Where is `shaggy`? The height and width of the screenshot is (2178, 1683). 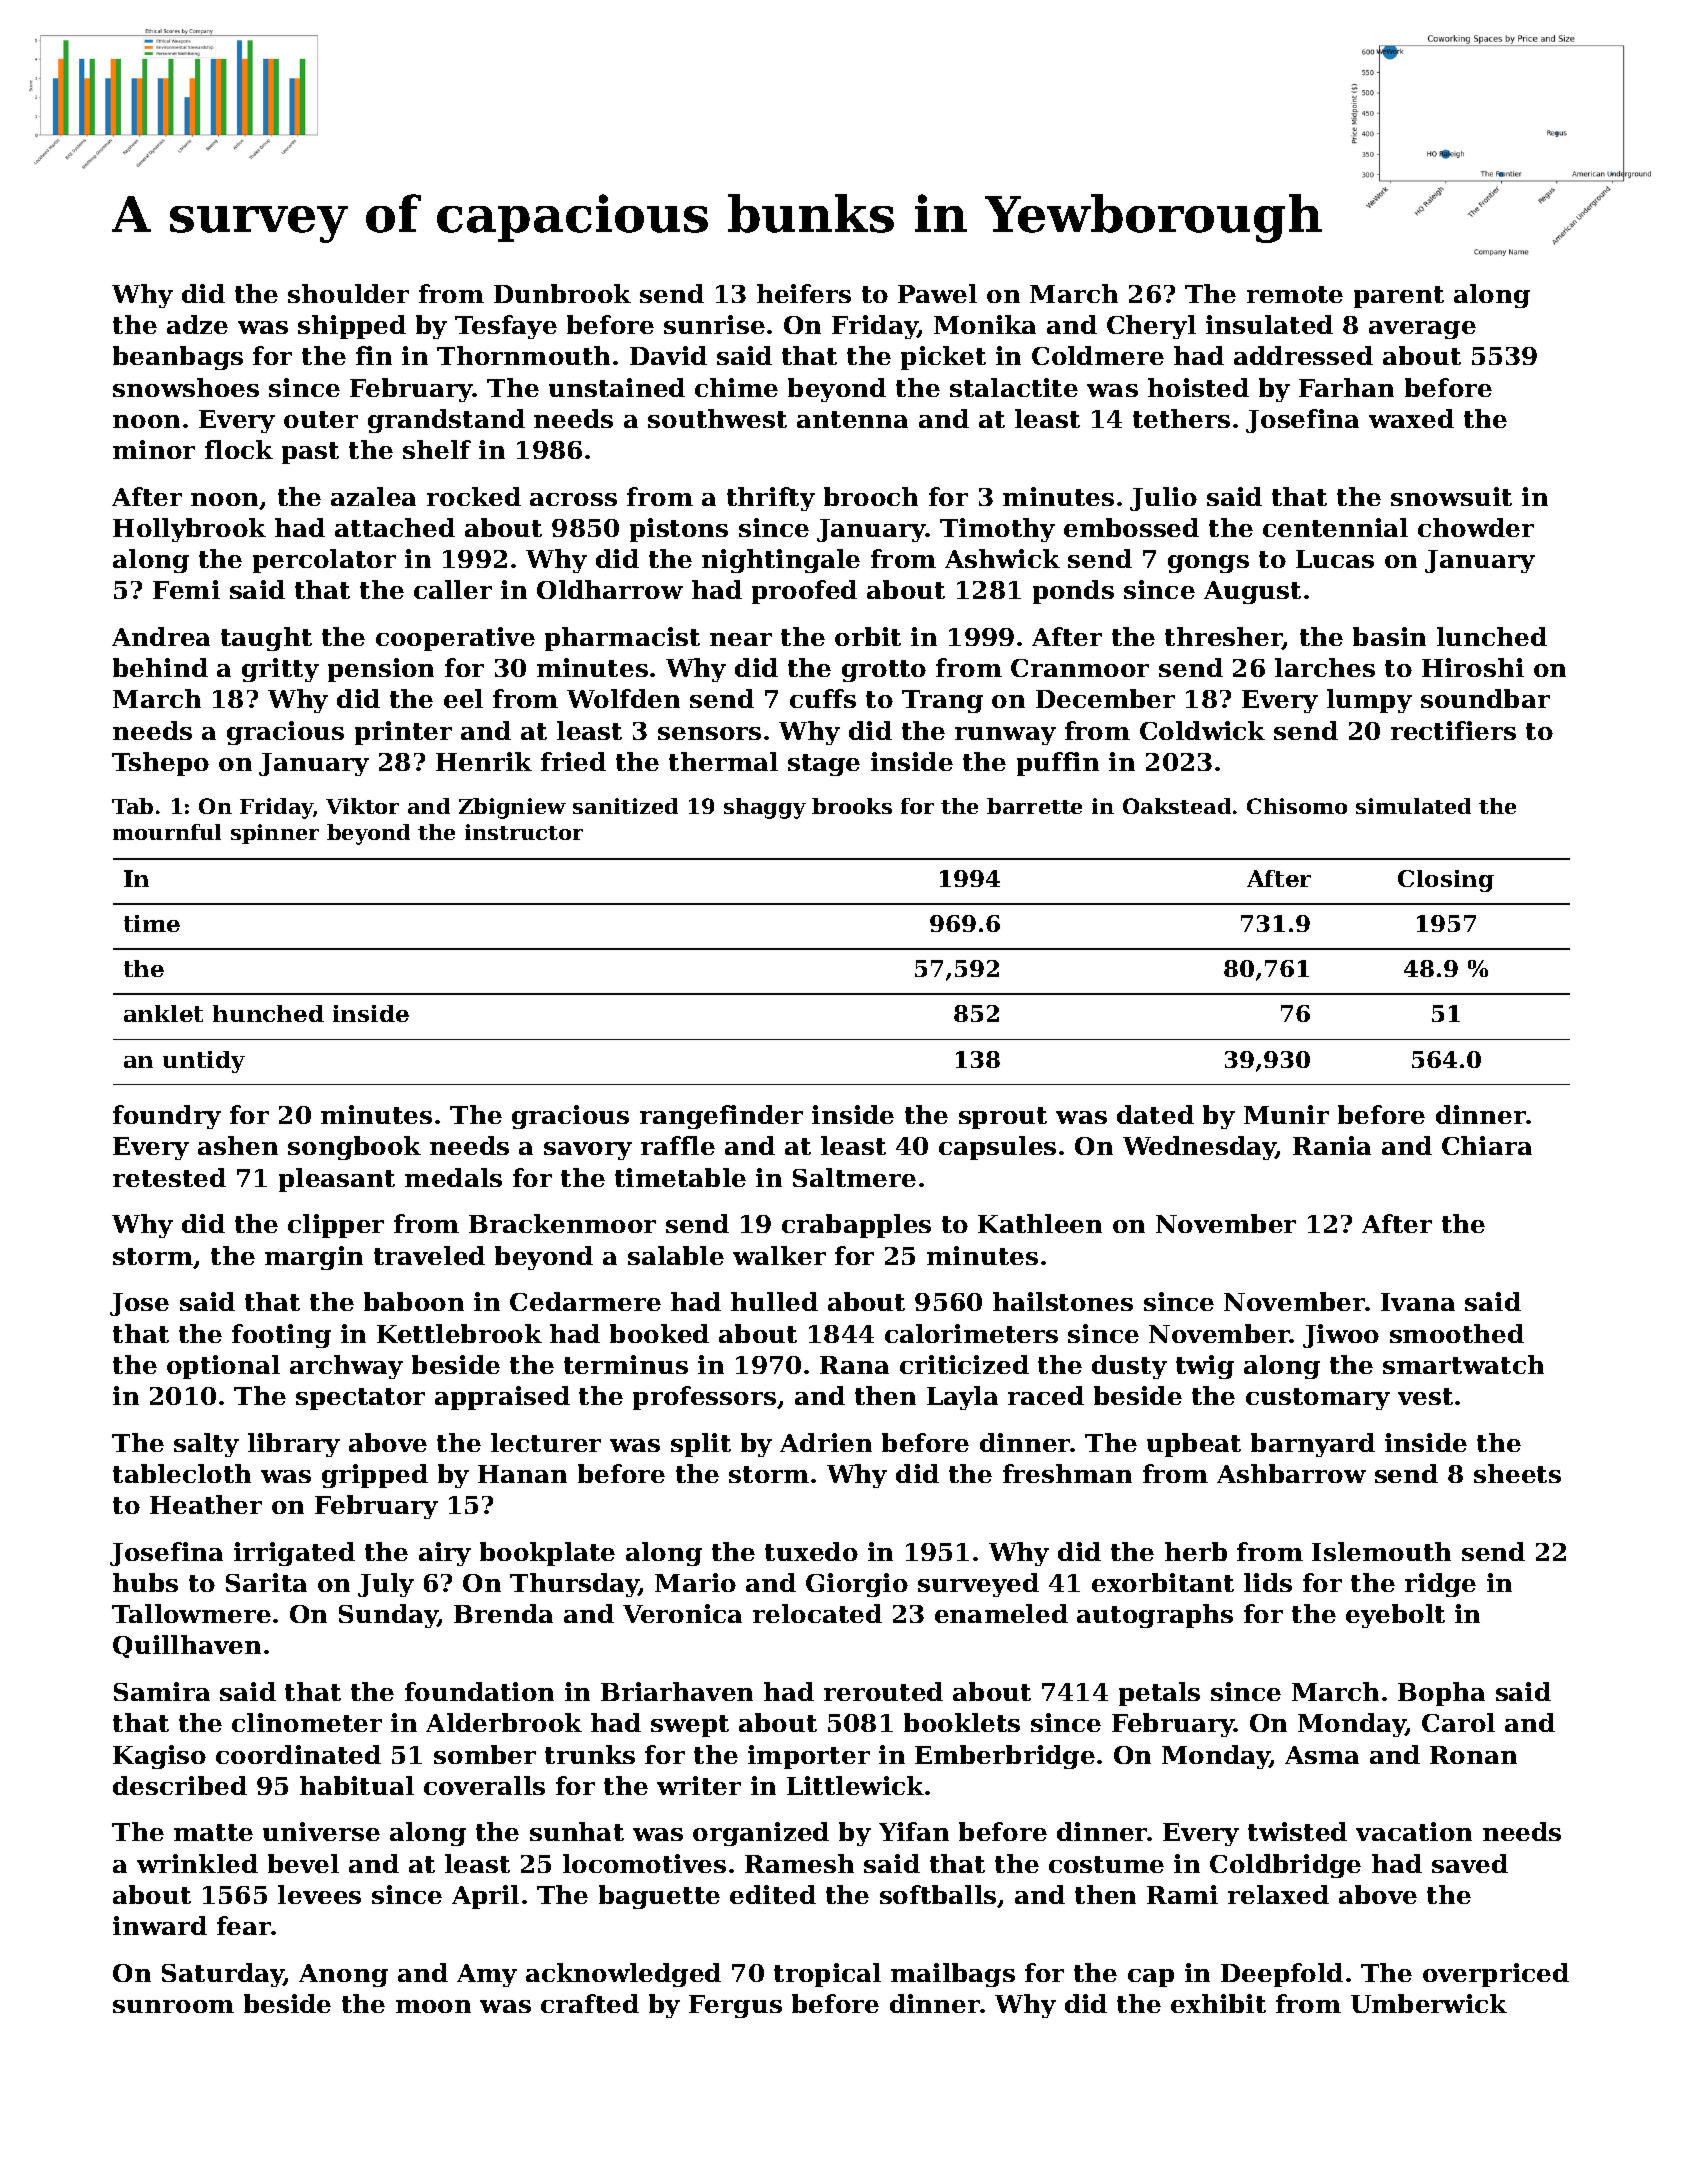 shaggy is located at coordinates (765, 808).
